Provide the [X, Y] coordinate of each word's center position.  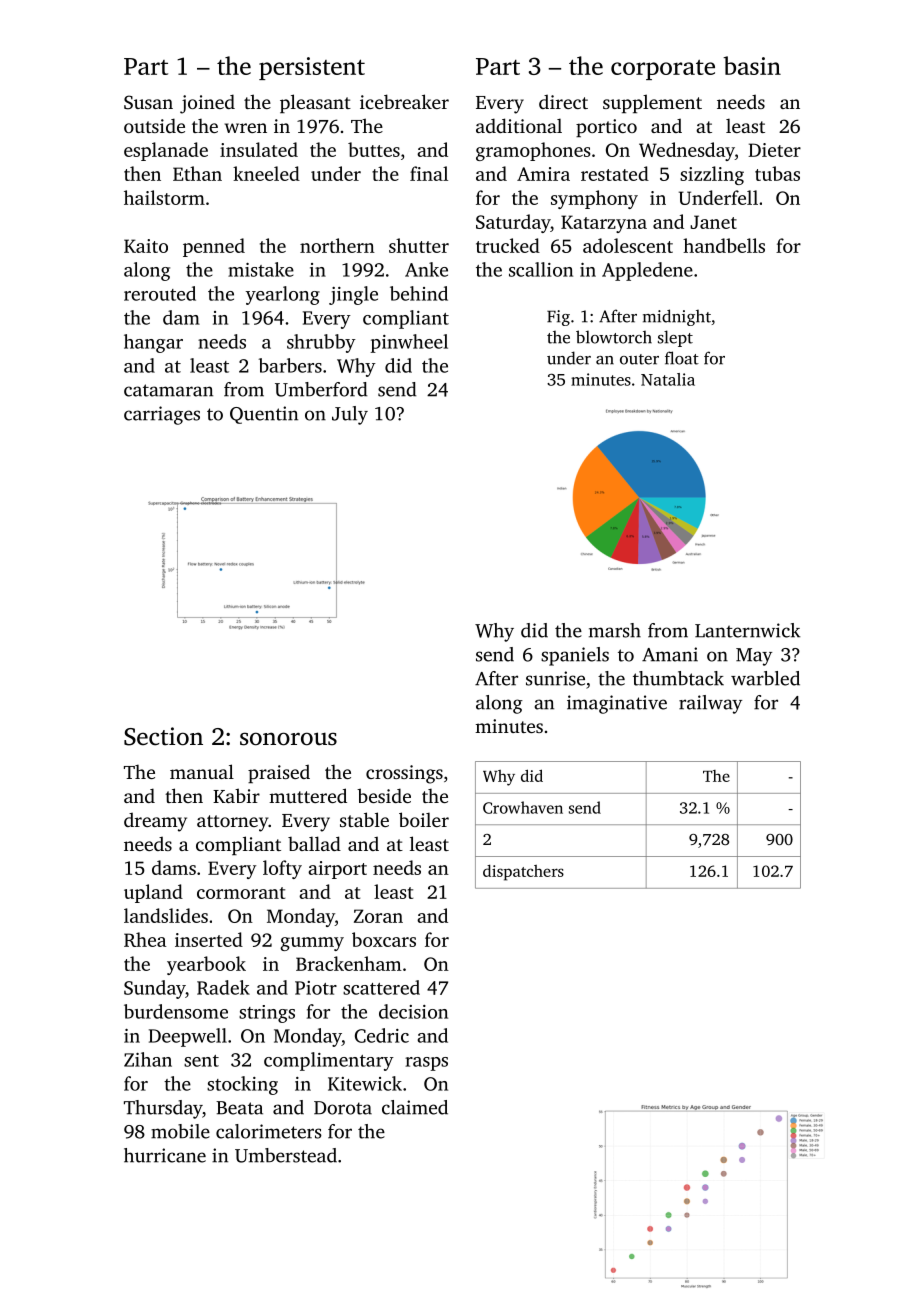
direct [563, 102]
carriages [162, 415]
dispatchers [523, 873]
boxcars [384, 939]
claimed [415, 1107]
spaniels [575, 656]
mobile [180, 1131]
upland [153, 893]
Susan [148, 102]
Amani [670, 654]
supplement [652, 103]
